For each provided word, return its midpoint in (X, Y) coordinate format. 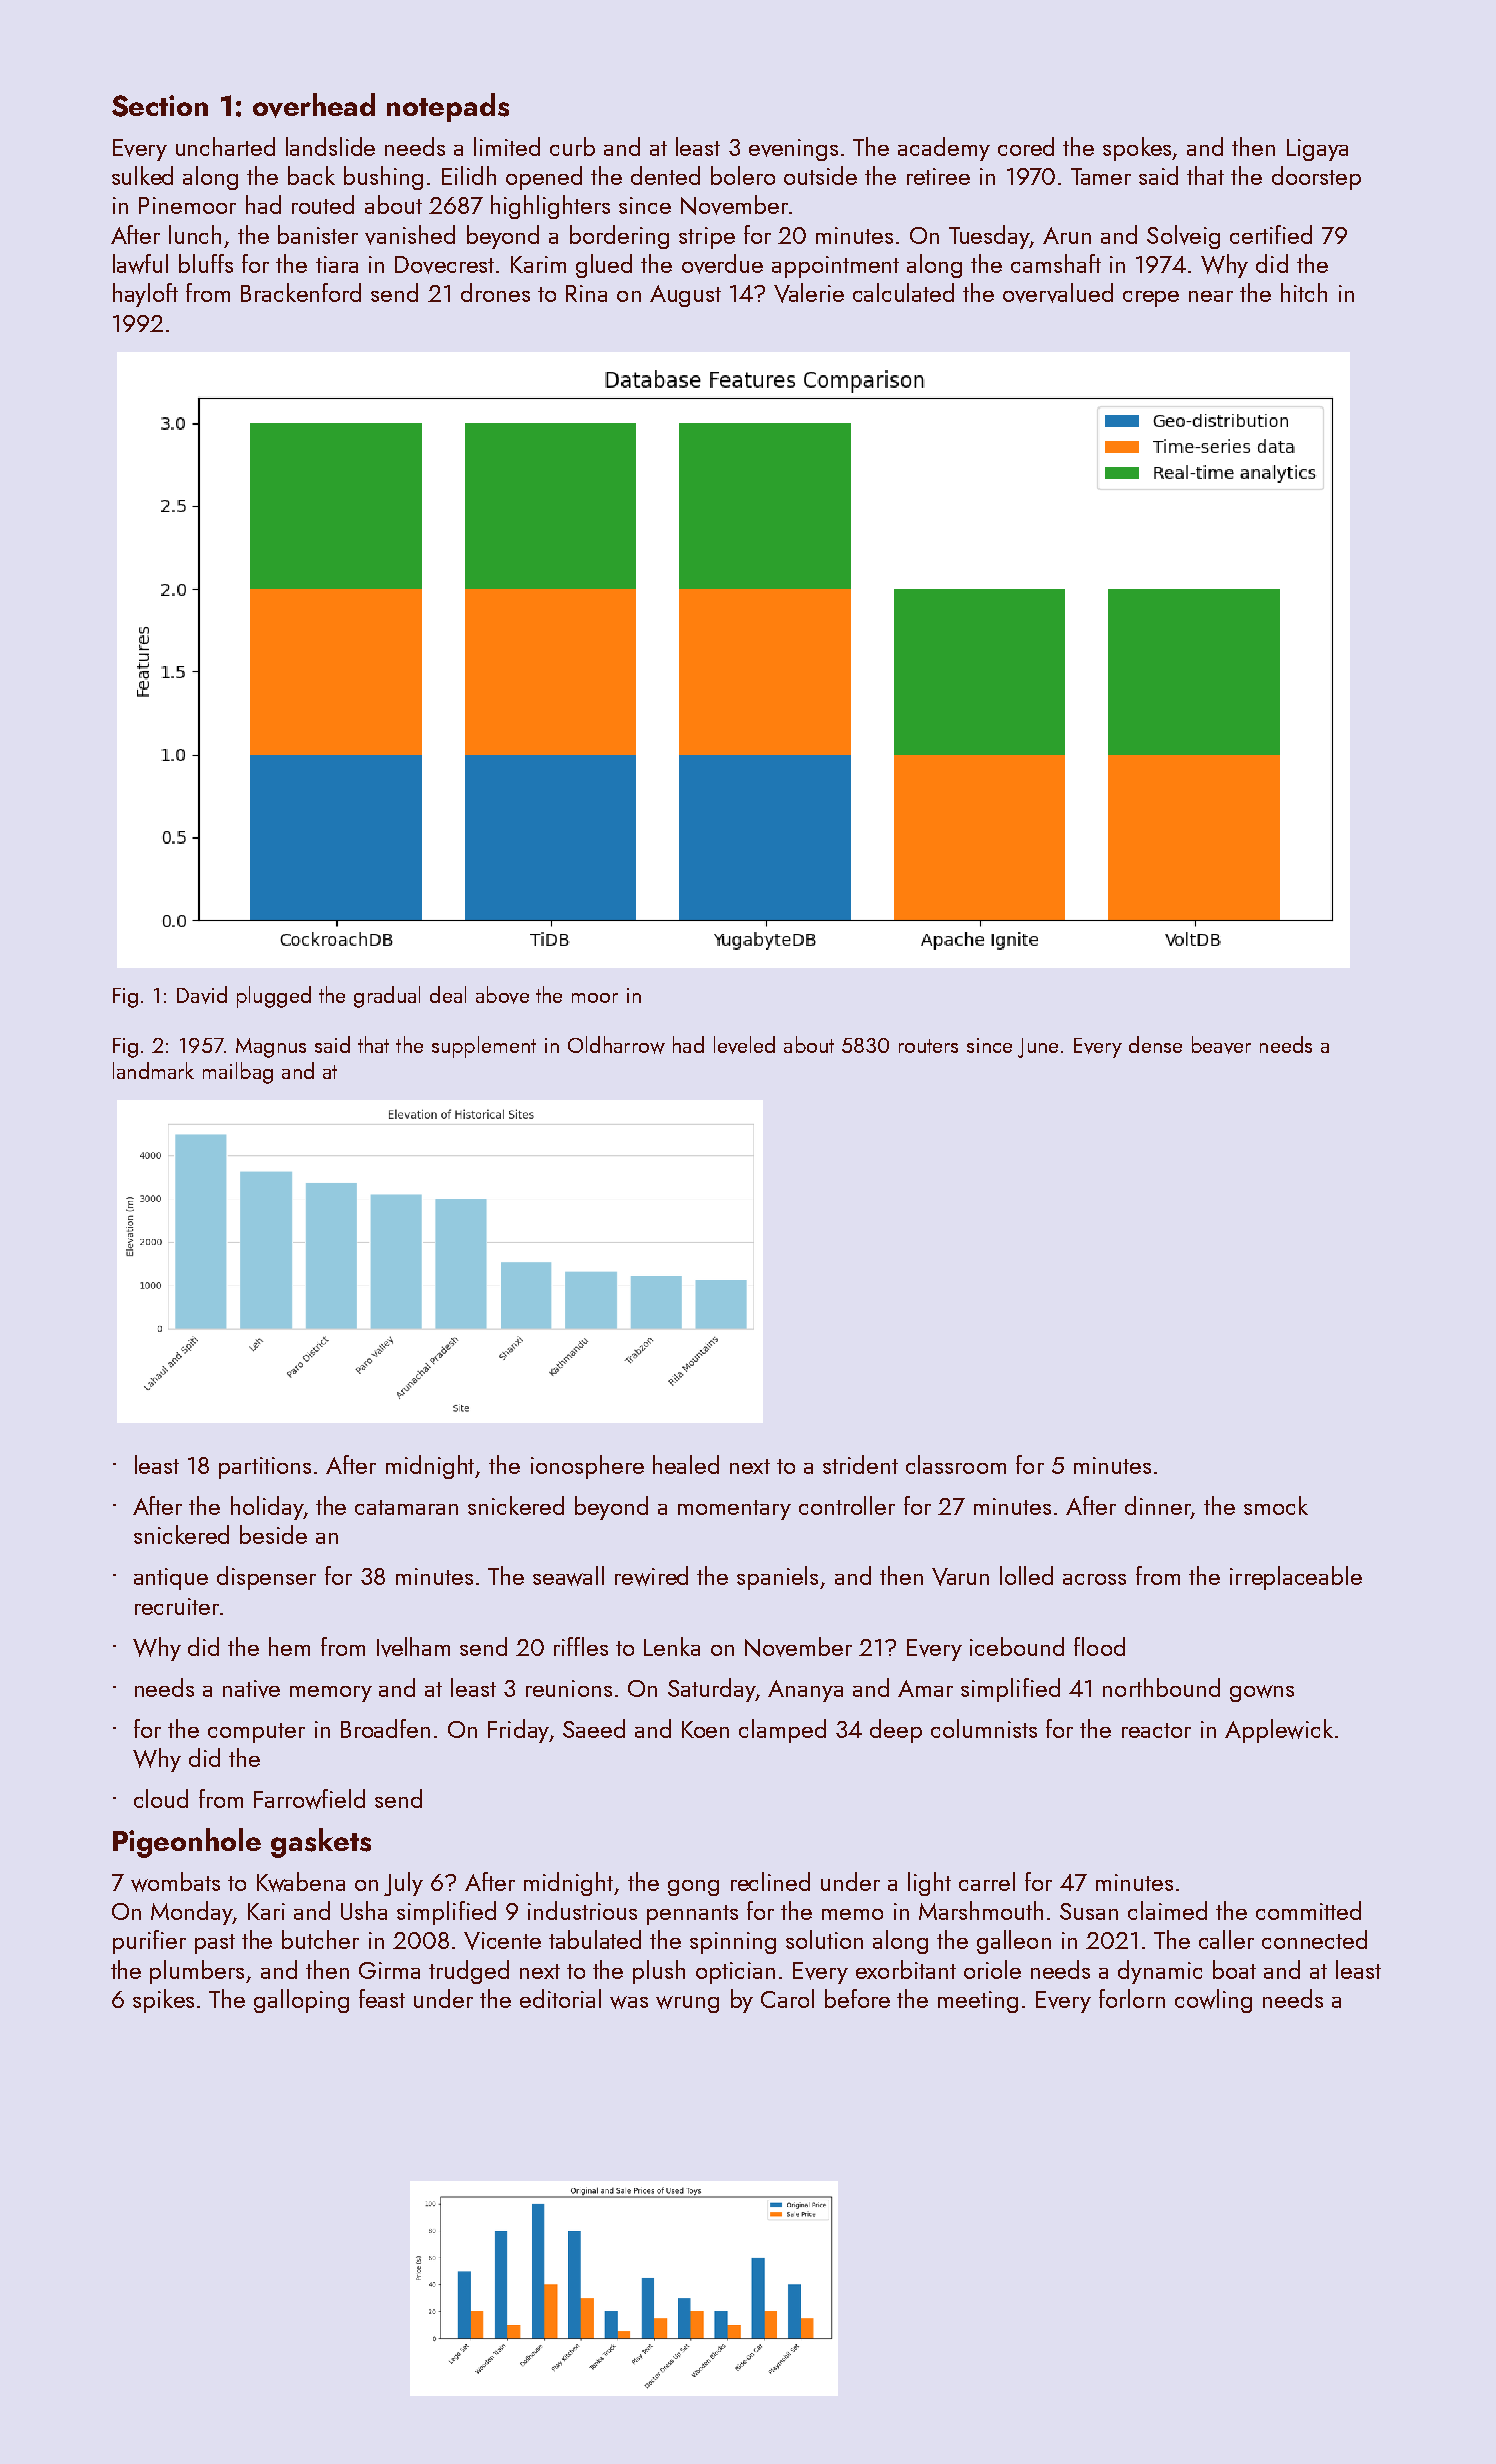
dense (1155, 1044)
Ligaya (1317, 150)
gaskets (321, 1843)
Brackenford (301, 292)
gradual (387, 997)
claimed (1167, 1910)
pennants (692, 1915)
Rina (586, 293)
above (502, 995)
